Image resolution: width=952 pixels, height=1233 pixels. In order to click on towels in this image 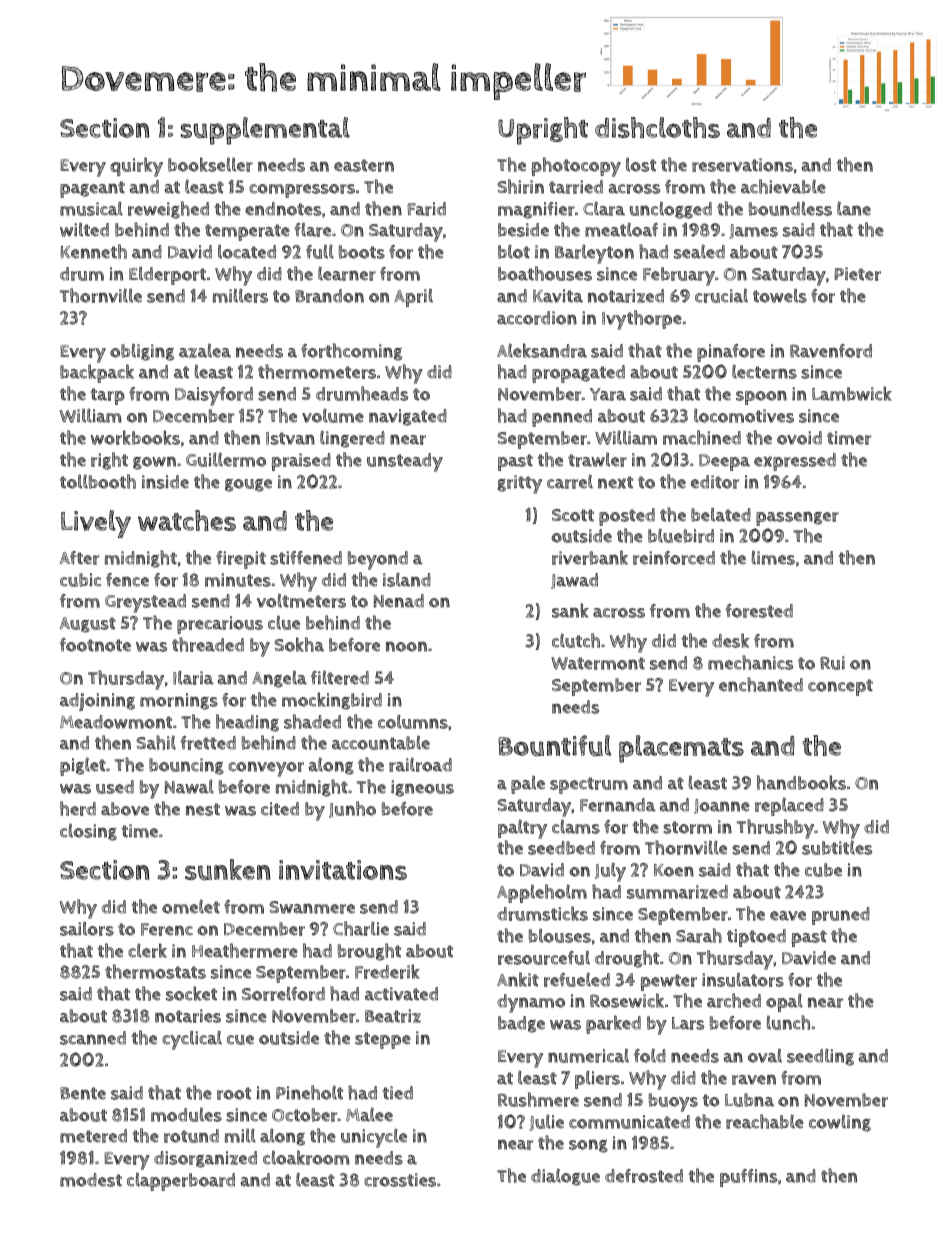, I will do `click(780, 295)`.
